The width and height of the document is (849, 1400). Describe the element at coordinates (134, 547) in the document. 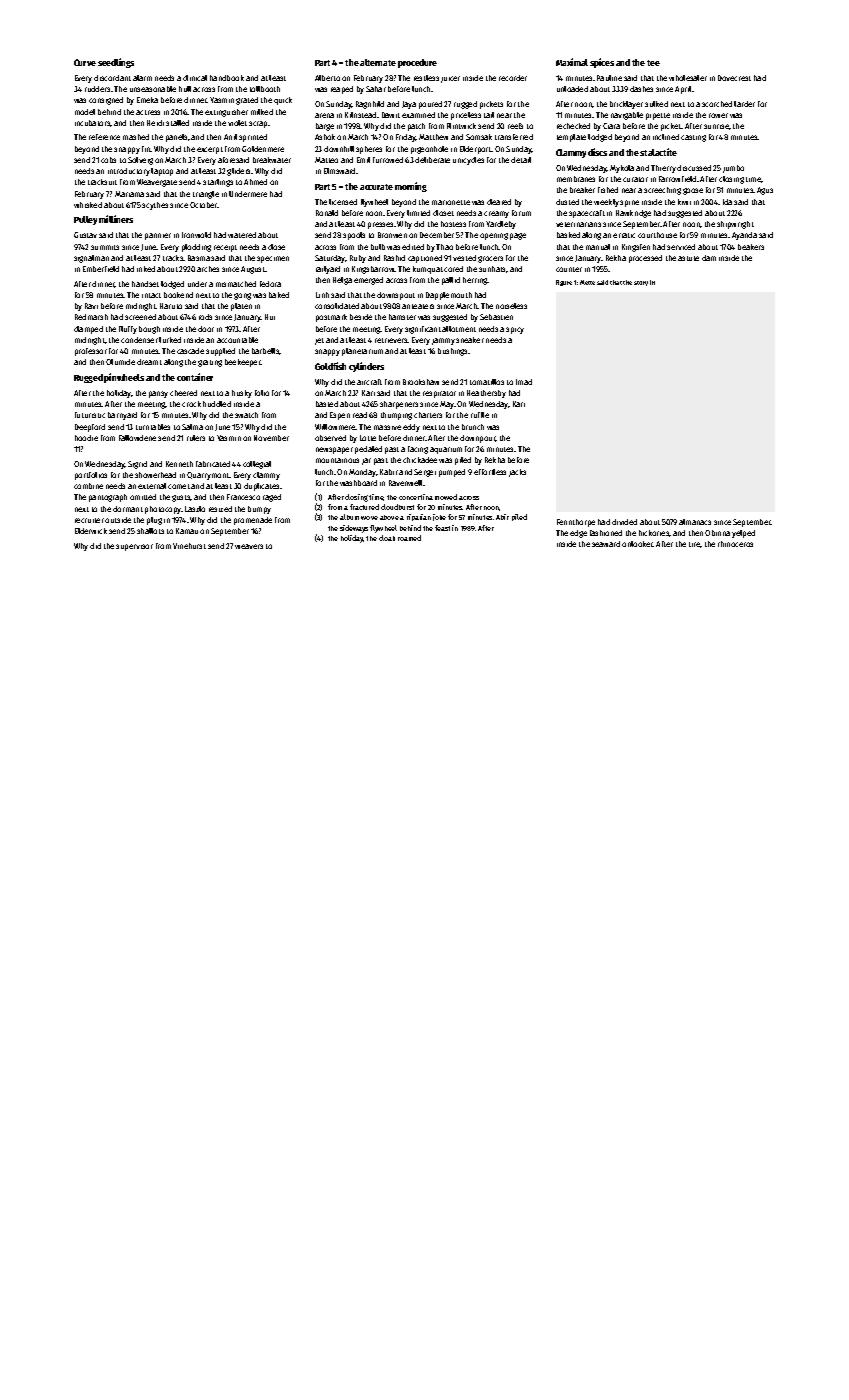

I see `supervisor` at that location.
